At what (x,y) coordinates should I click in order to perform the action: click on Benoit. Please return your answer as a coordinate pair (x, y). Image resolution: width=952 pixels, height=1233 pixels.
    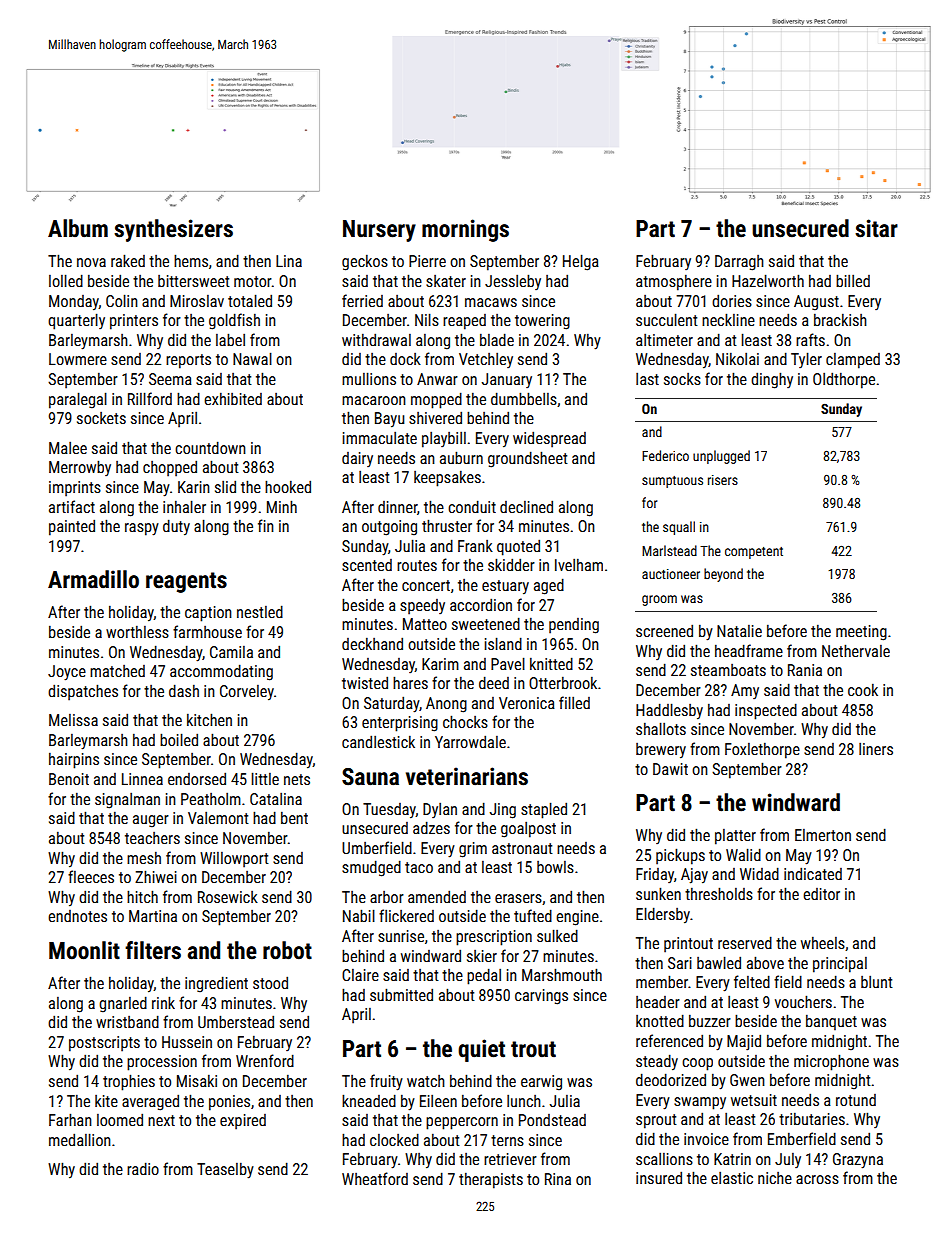
    Looking at the image, I should click on (69, 779).
